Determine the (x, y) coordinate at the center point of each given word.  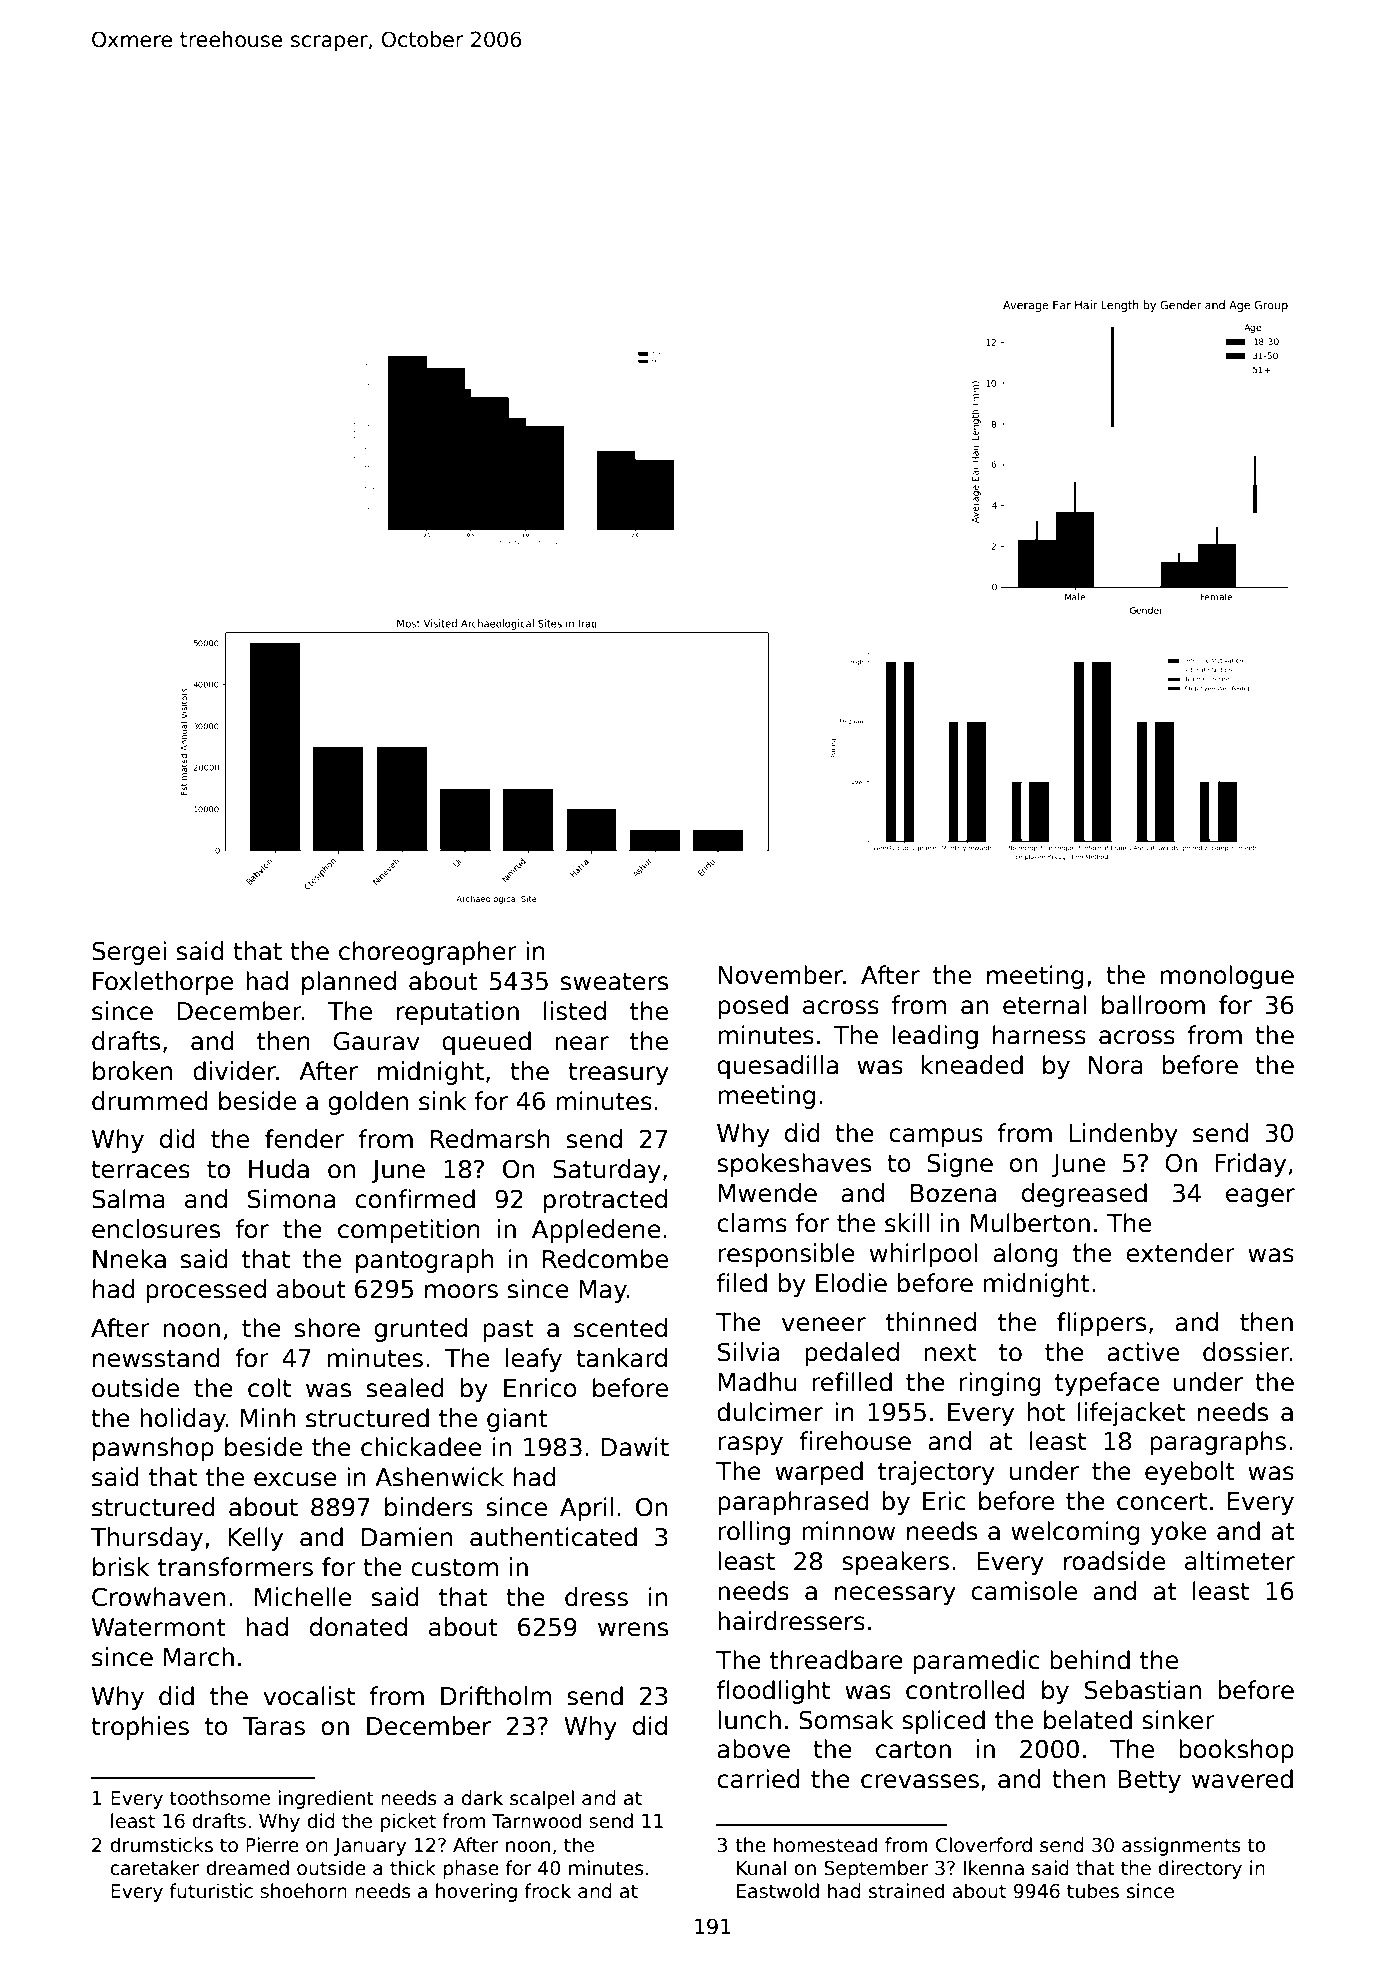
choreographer (428, 953)
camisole (1024, 1591)
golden (368, 1103)
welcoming (1075, 1533)
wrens (633, 1629)
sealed (405, 1388)
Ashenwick (439, 1477)
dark (482, 1798)
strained (906, 1891)
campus (936, 1137)
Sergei (129, 953)
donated (358, 1627)
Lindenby (1123, 1135)
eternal (1044, 1005)
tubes (1093, 1891)
